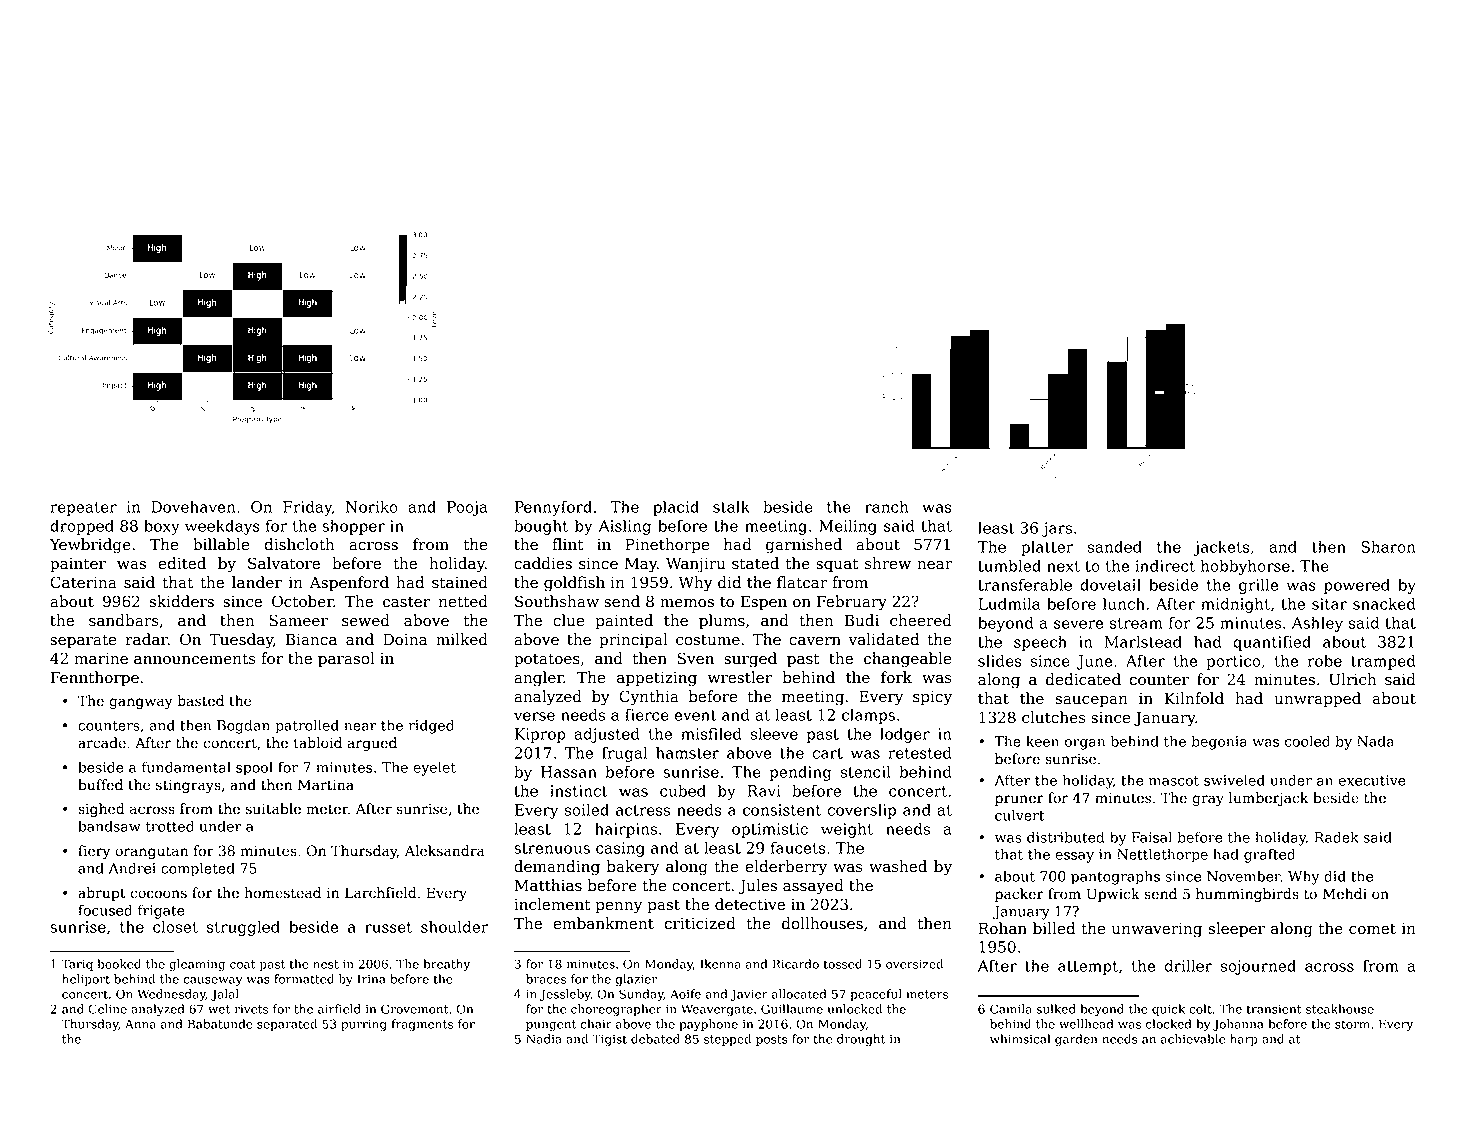  Describe the element at coordinates (254, 768) in the page. I see `spool` at that location.
